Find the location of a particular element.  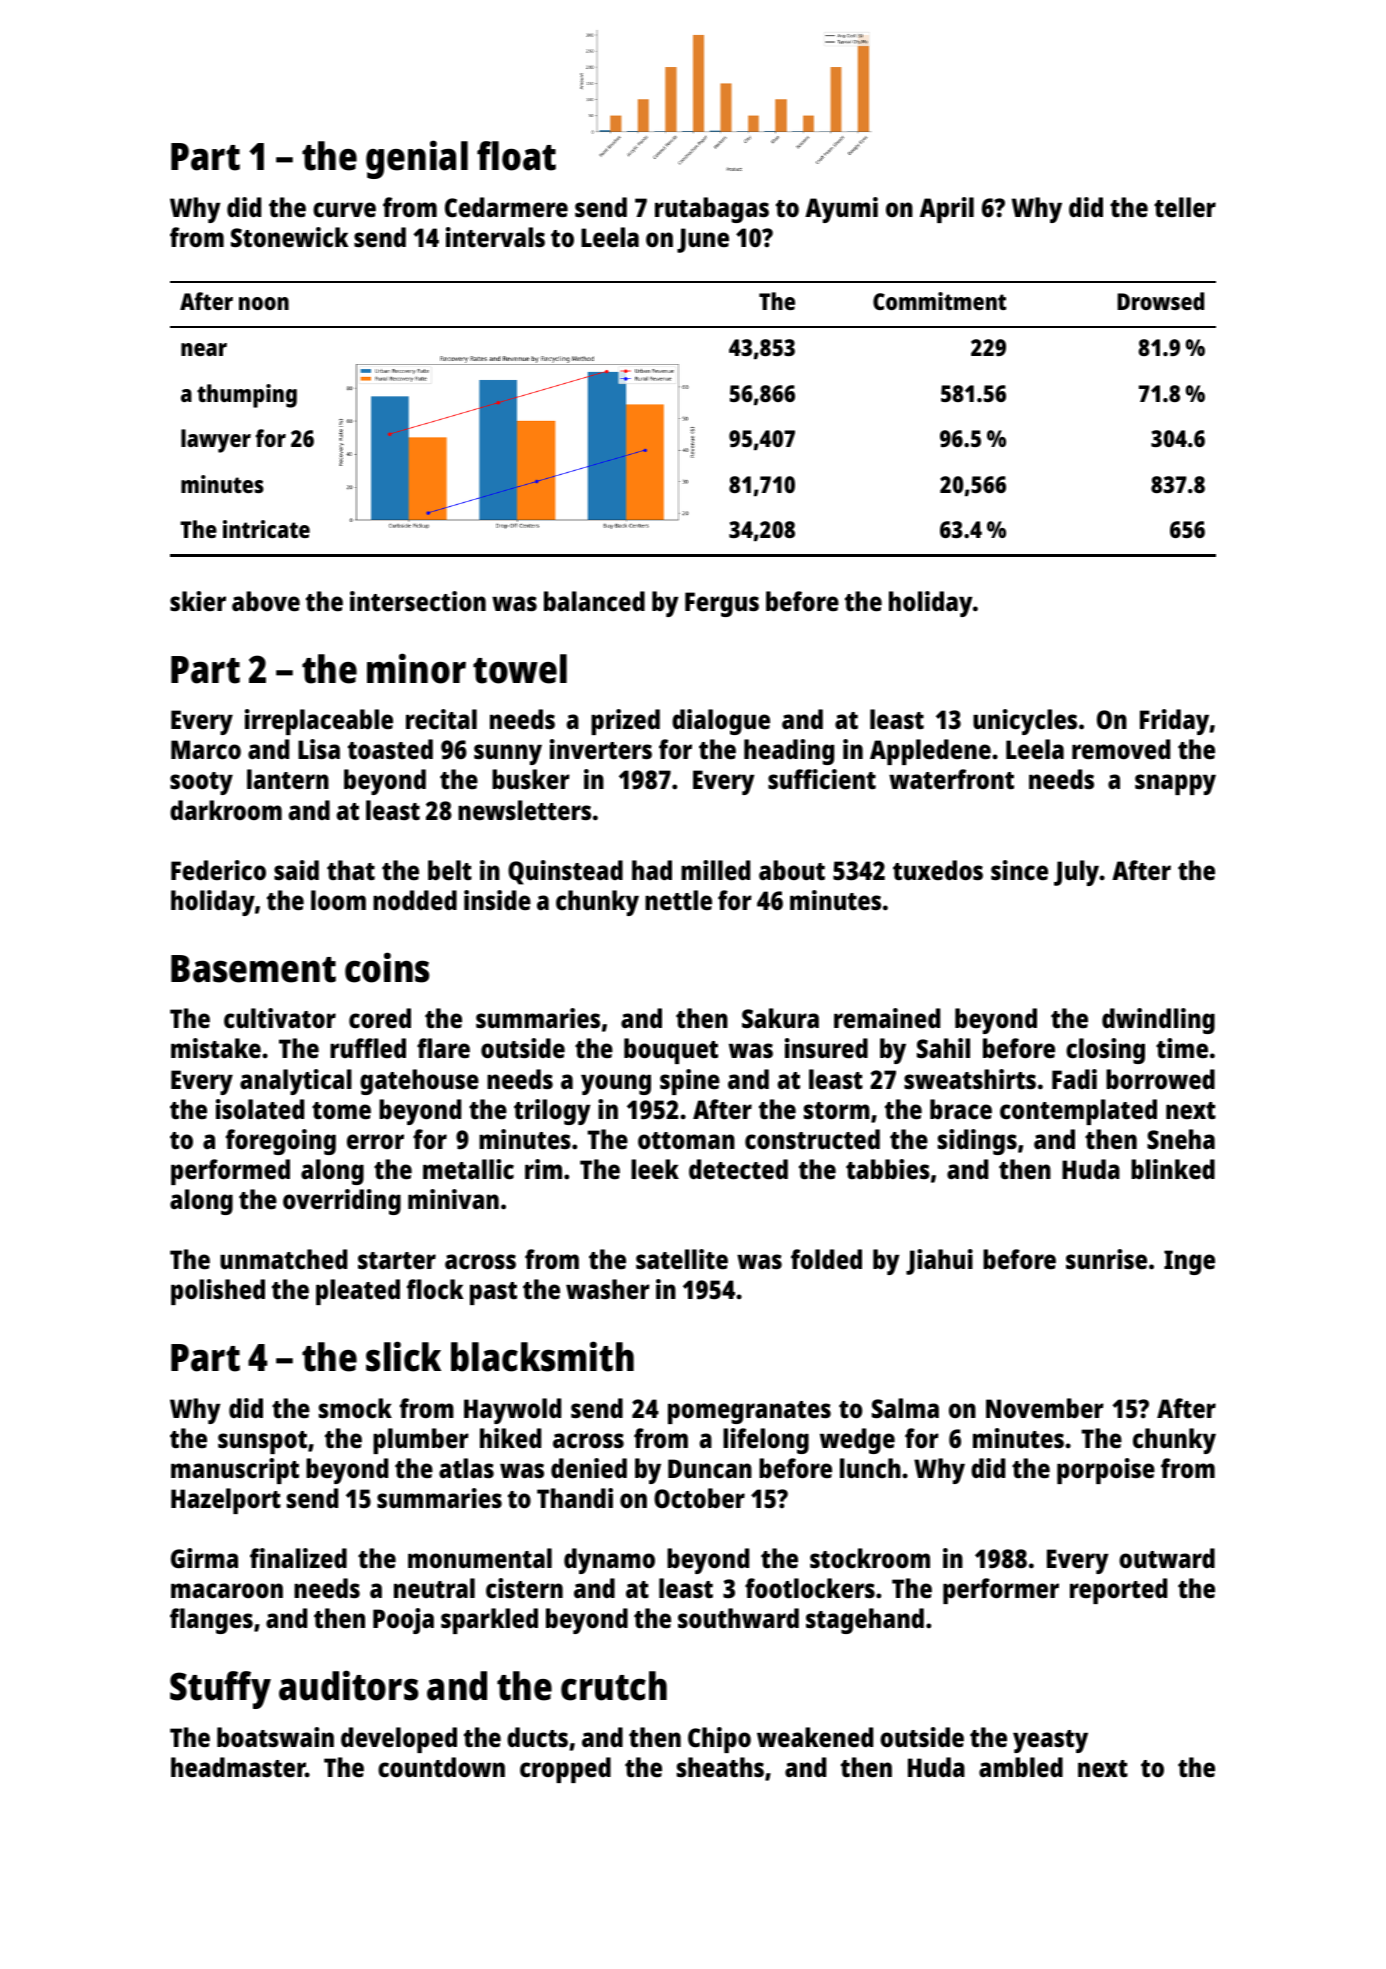

ambled is located at coordinates (1021, 1767).
